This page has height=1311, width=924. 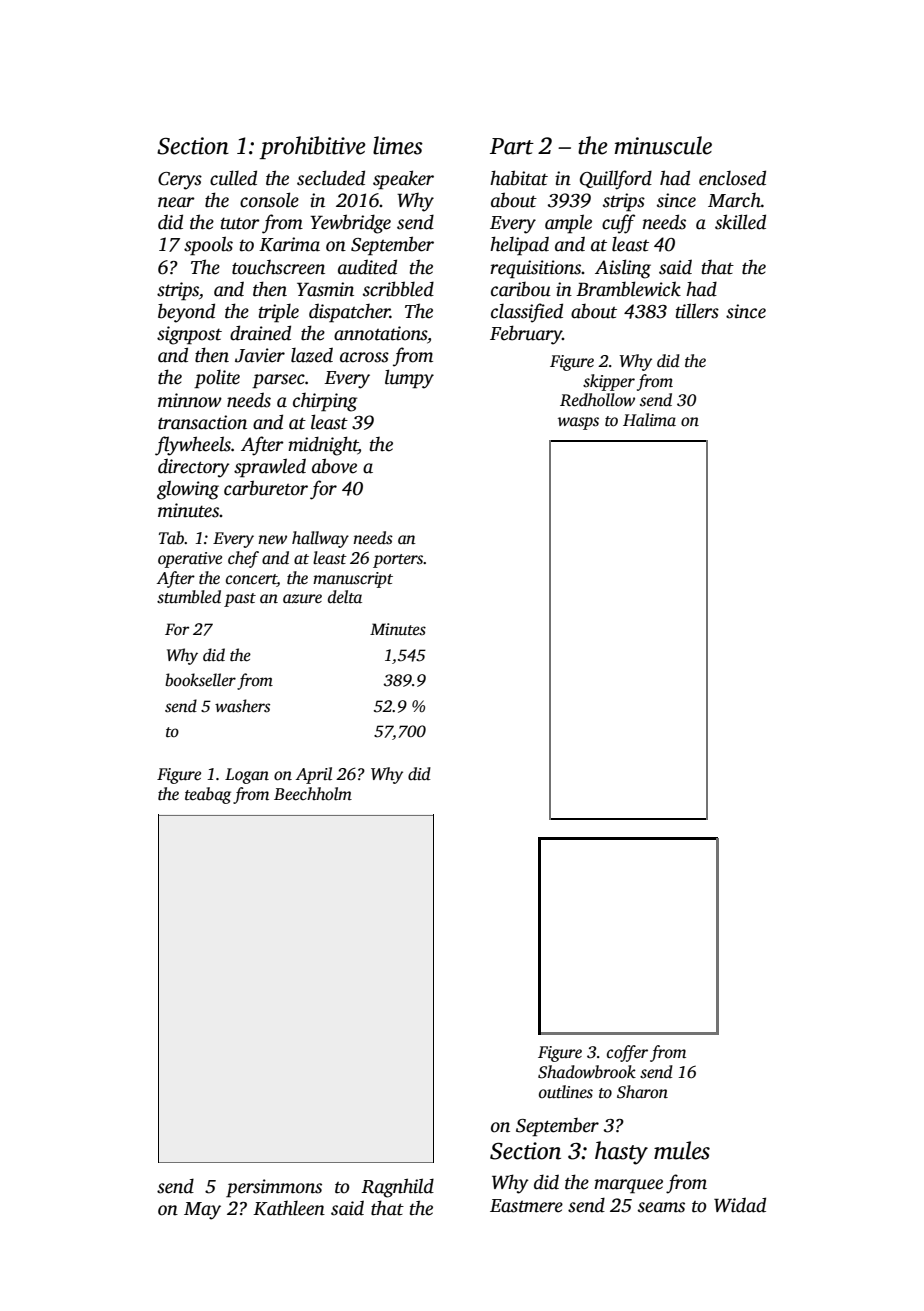 What do you see at coordinates (345, 597) in the page?
I see `delta` at bounding box center [345, 597].
